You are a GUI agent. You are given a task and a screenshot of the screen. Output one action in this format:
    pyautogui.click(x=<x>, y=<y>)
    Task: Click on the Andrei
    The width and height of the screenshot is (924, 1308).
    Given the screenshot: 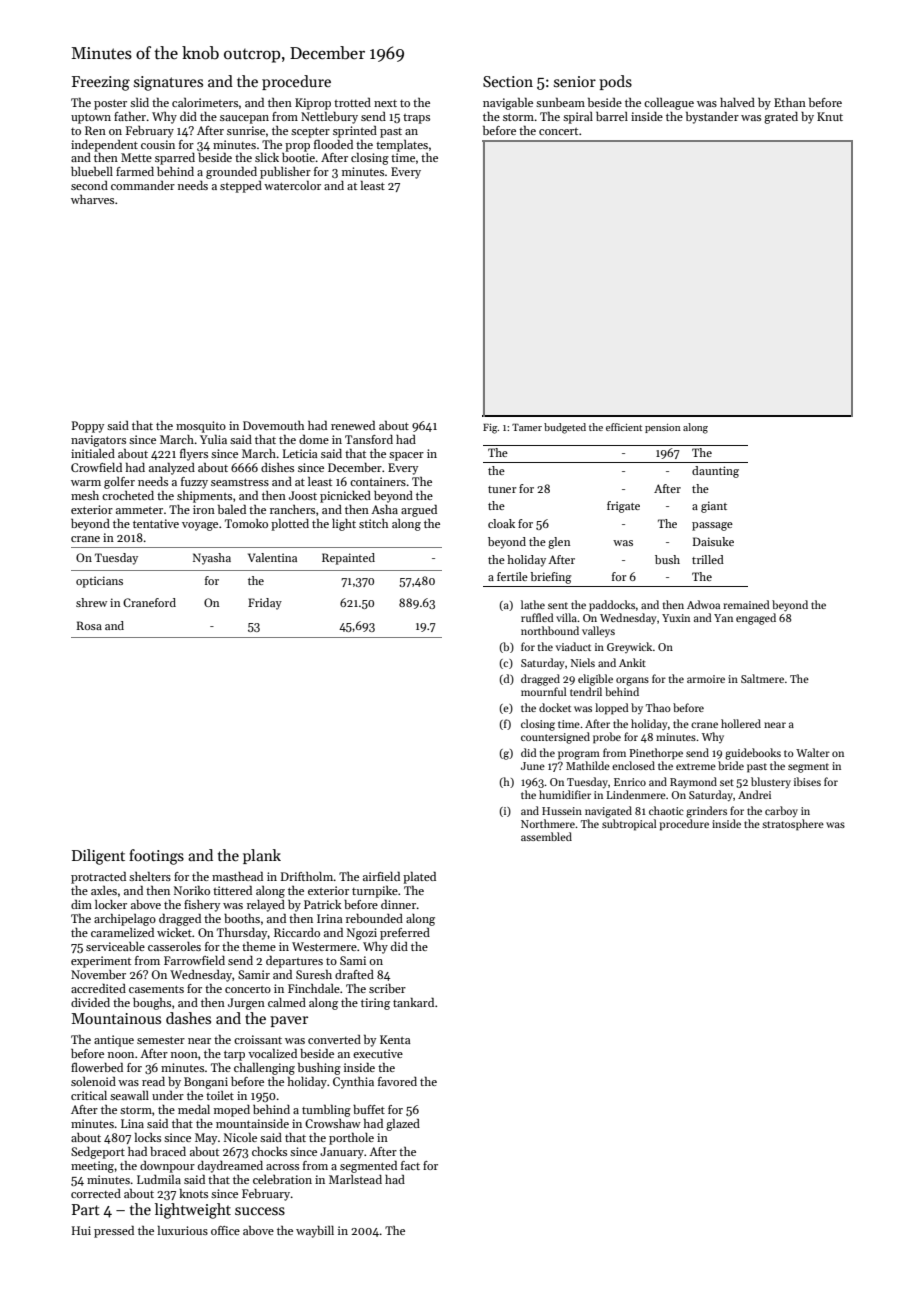 What is the action you would take?
    pyautogui.click(x=754, y=794)
